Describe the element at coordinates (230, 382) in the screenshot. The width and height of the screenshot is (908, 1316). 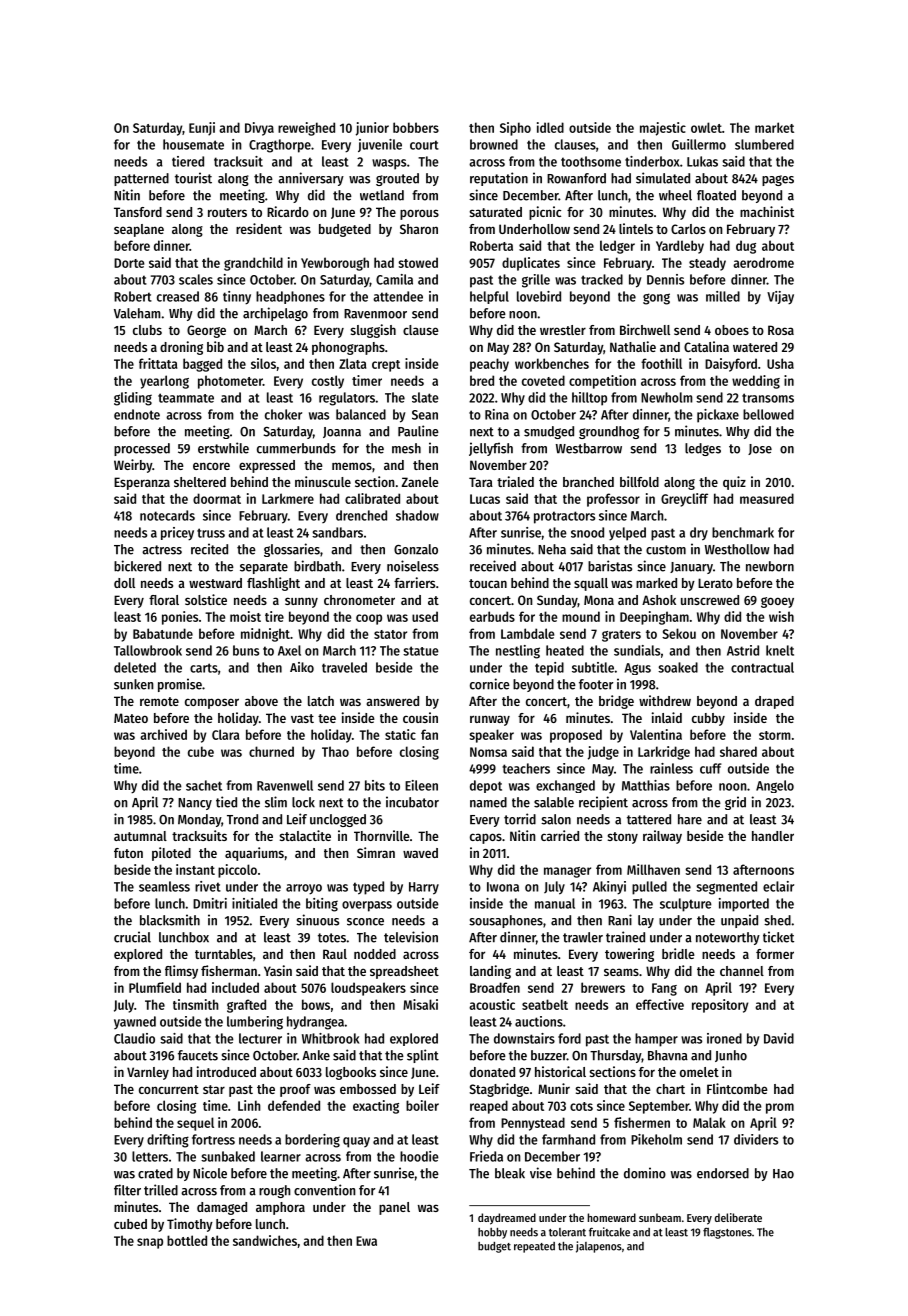
I see `photometer` at that location.
